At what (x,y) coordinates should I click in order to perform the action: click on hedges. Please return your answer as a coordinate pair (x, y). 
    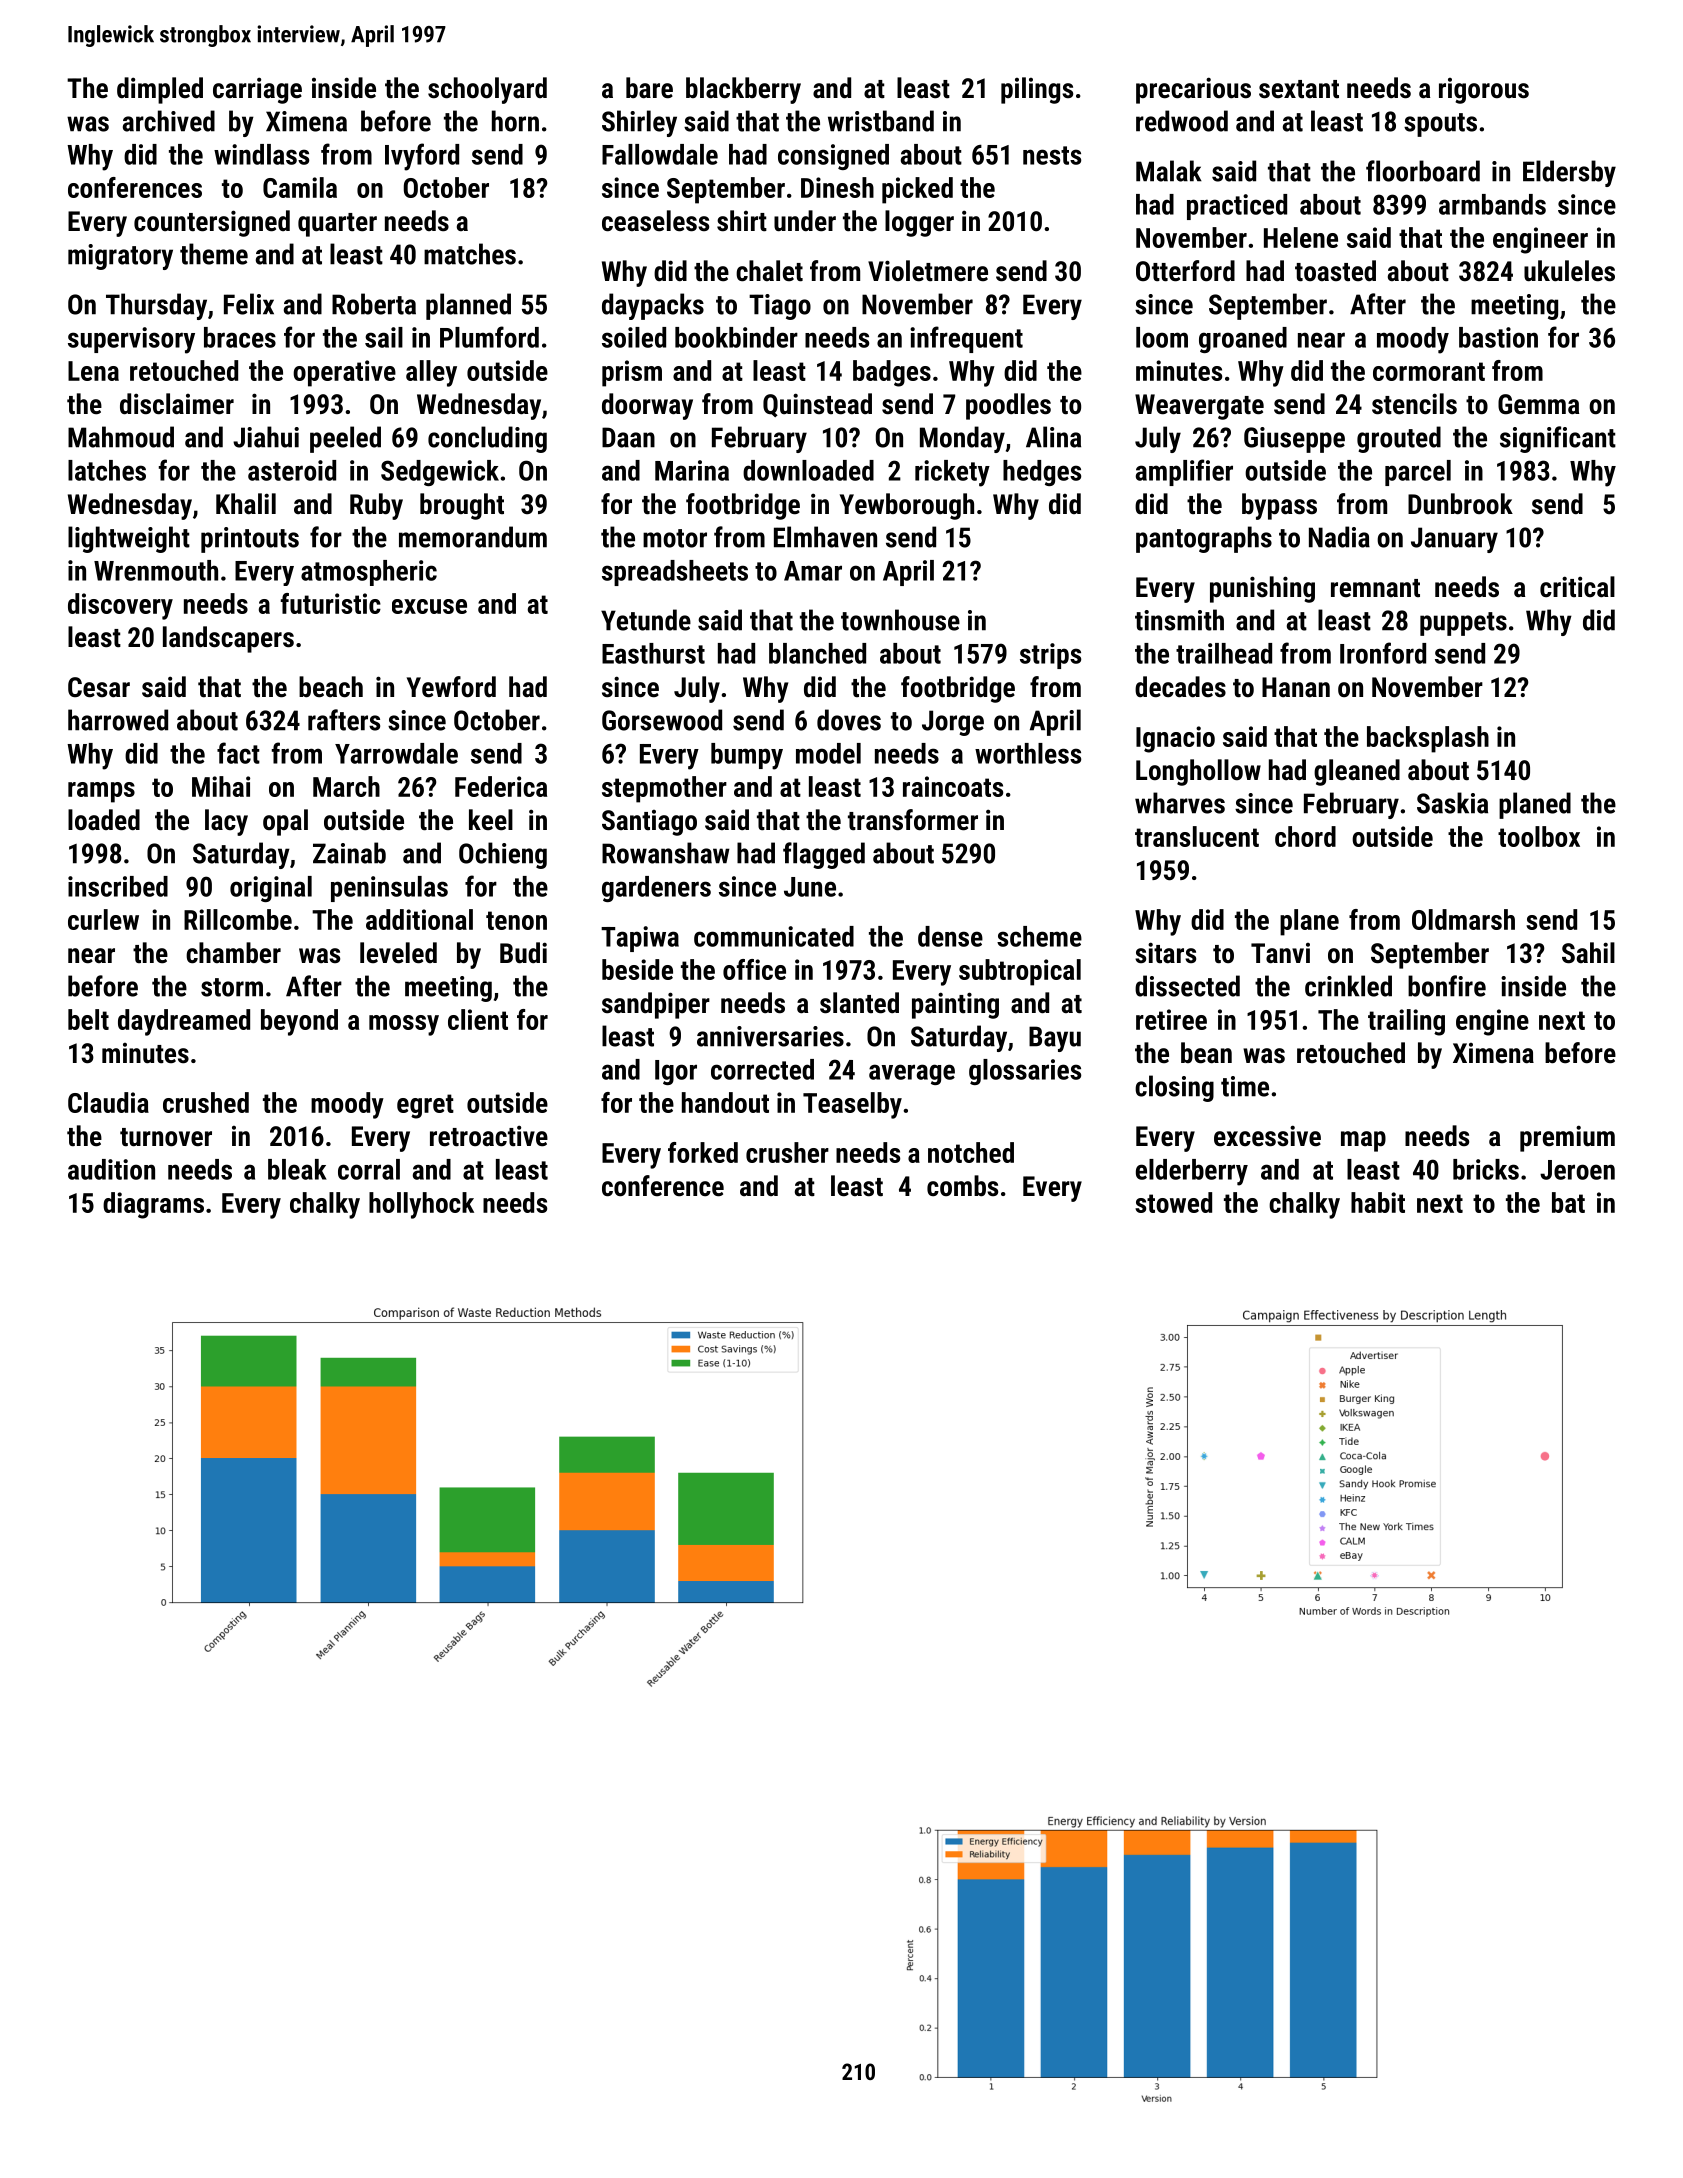
    Looking at the image, I should click on (1042, 473).
